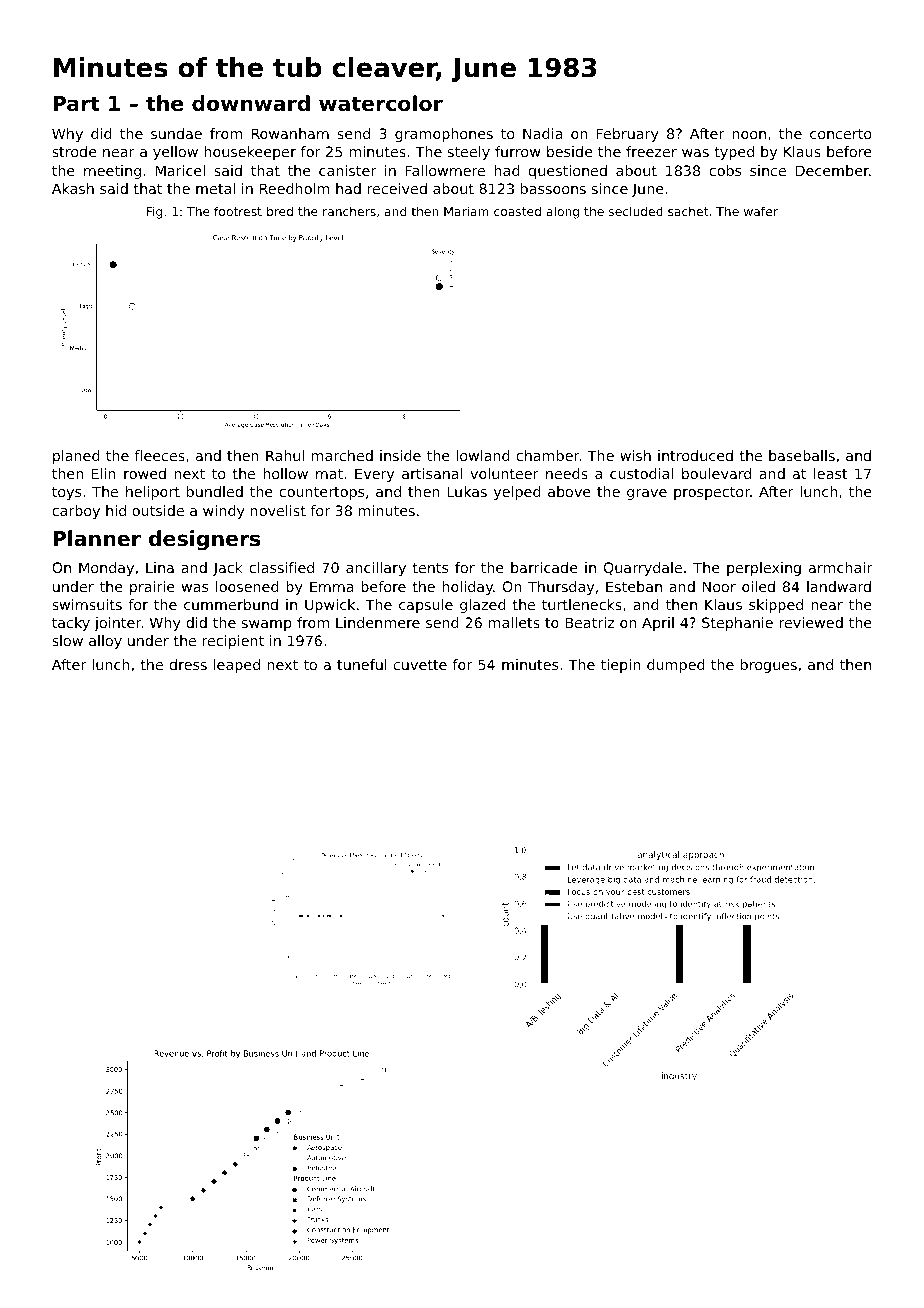 This document has width=924, height=1308. What do you see at coordinates (250, 153) in the document?
I see `housekeeper` at bounding box center [250, 153].
